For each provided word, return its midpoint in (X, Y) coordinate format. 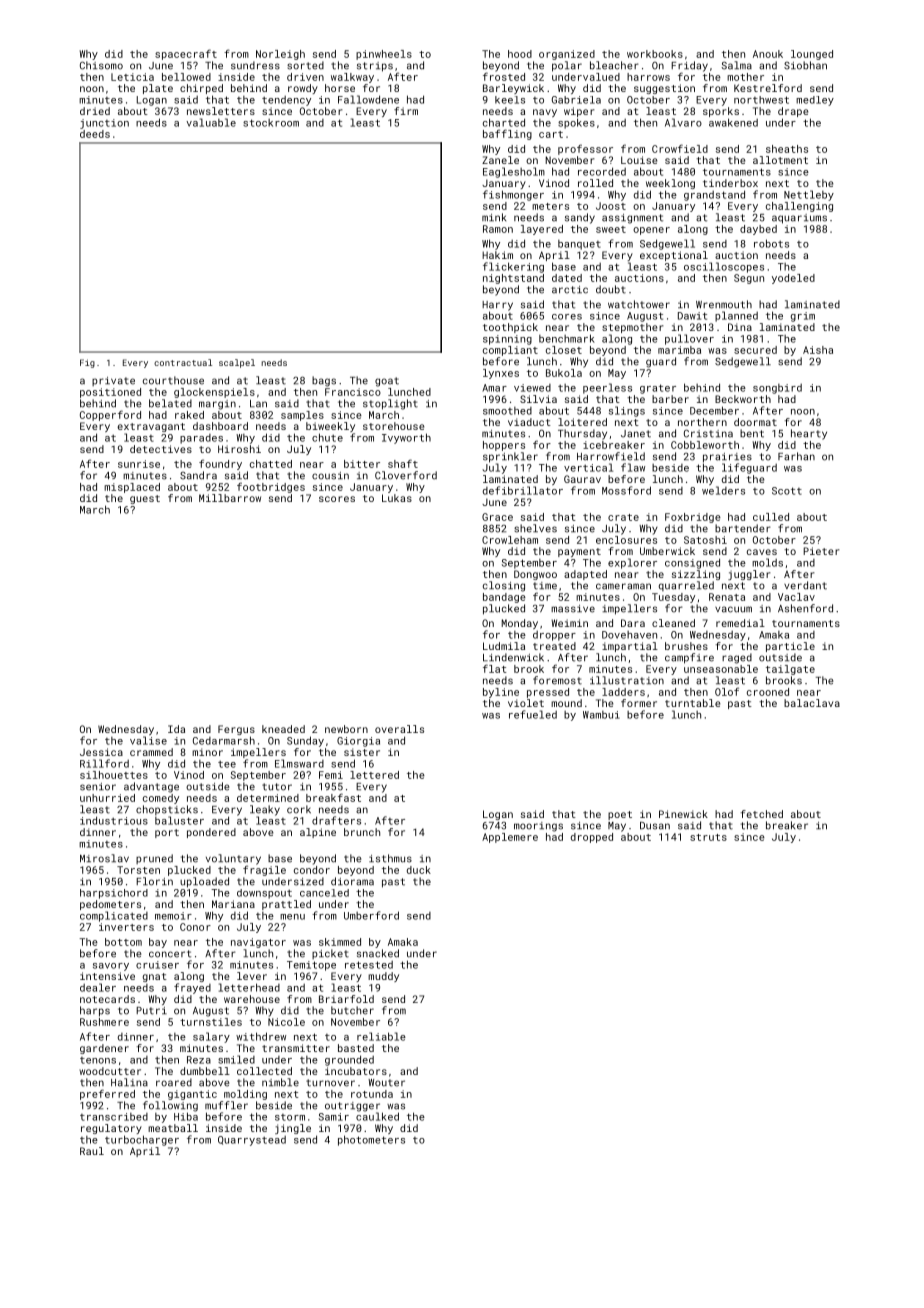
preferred (107, 1094)
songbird (777, 389)
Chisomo (101, 65)
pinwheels (384, 55)
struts (708, 837)
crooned (768, 692)
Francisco (353, 392)
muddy (383, 977)
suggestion (664, 89)
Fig (87, 363)
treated (554, 646)
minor (207, 752)
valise (148, 740)
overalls (399, 729)
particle (790, 647)
